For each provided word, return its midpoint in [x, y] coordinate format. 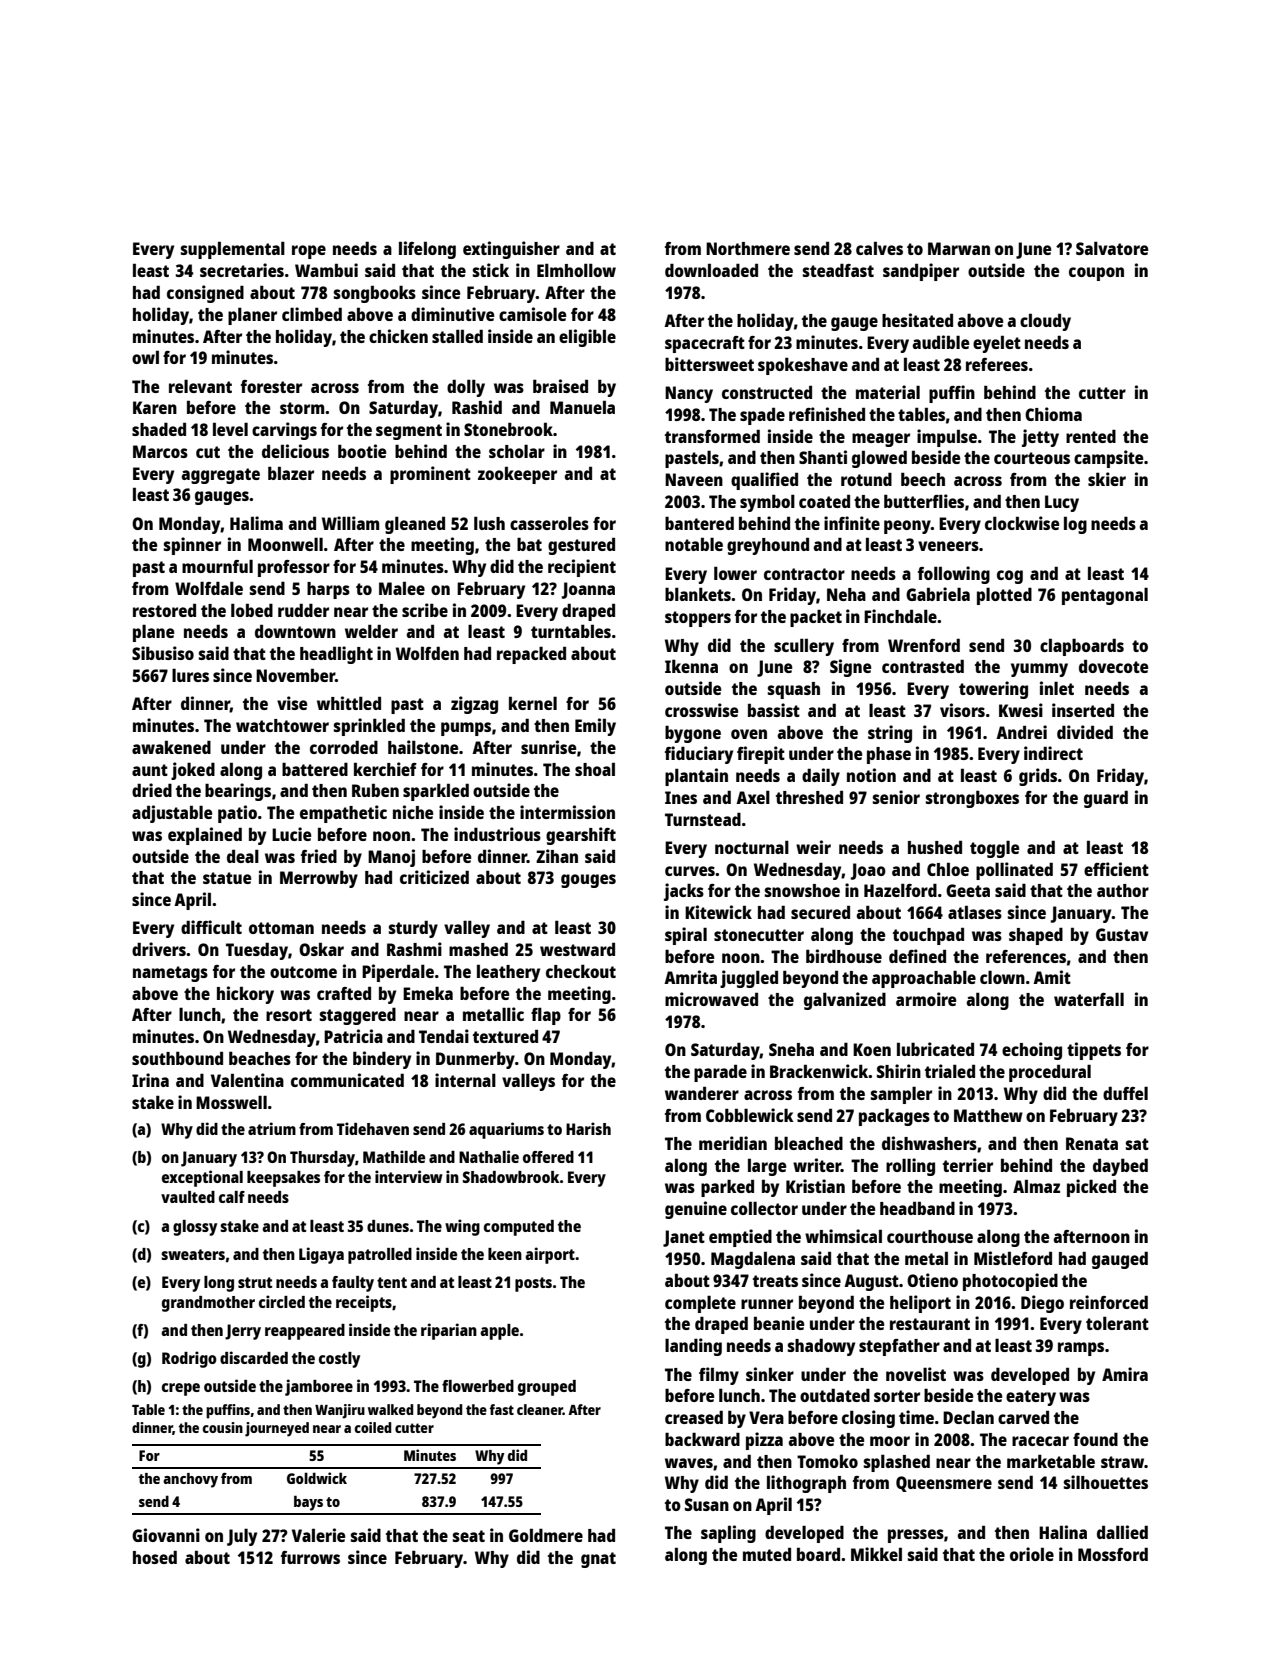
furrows [310, 1557]
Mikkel [876, 1554]
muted [767, 1554]
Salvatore [1112, 248]
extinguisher [511, 250]
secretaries [242, 270]
